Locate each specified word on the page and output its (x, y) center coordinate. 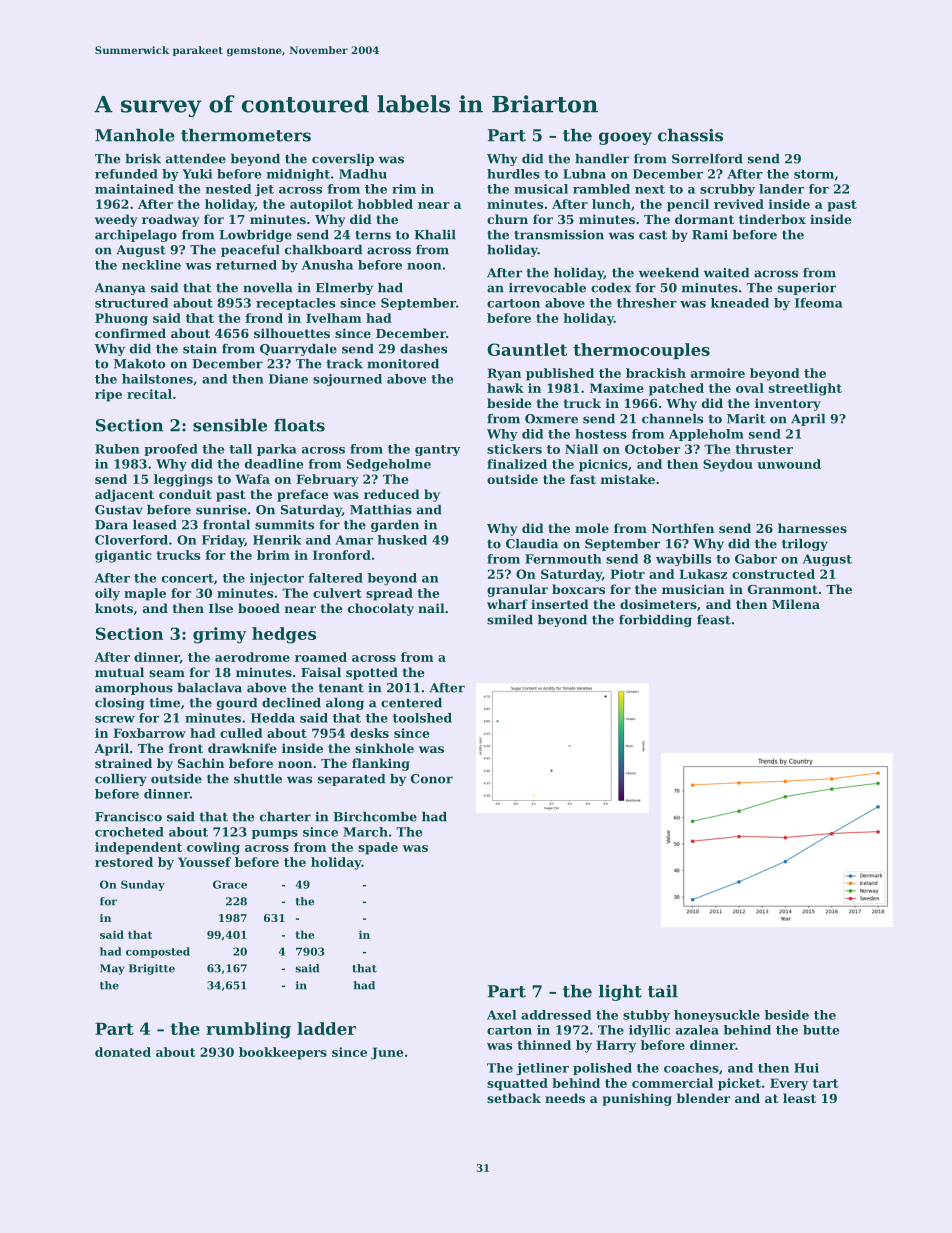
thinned (544, 1045)
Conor (432, 779)
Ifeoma (819, 303)
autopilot (321, 205)
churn (507, 219)
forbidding (655, 621)
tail (663, 991)
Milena (796, 604)
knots (114, 608)
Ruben (117, 449)
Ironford (342, 555)
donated (123, 1052)
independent (138, 848)
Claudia (532, 544)
